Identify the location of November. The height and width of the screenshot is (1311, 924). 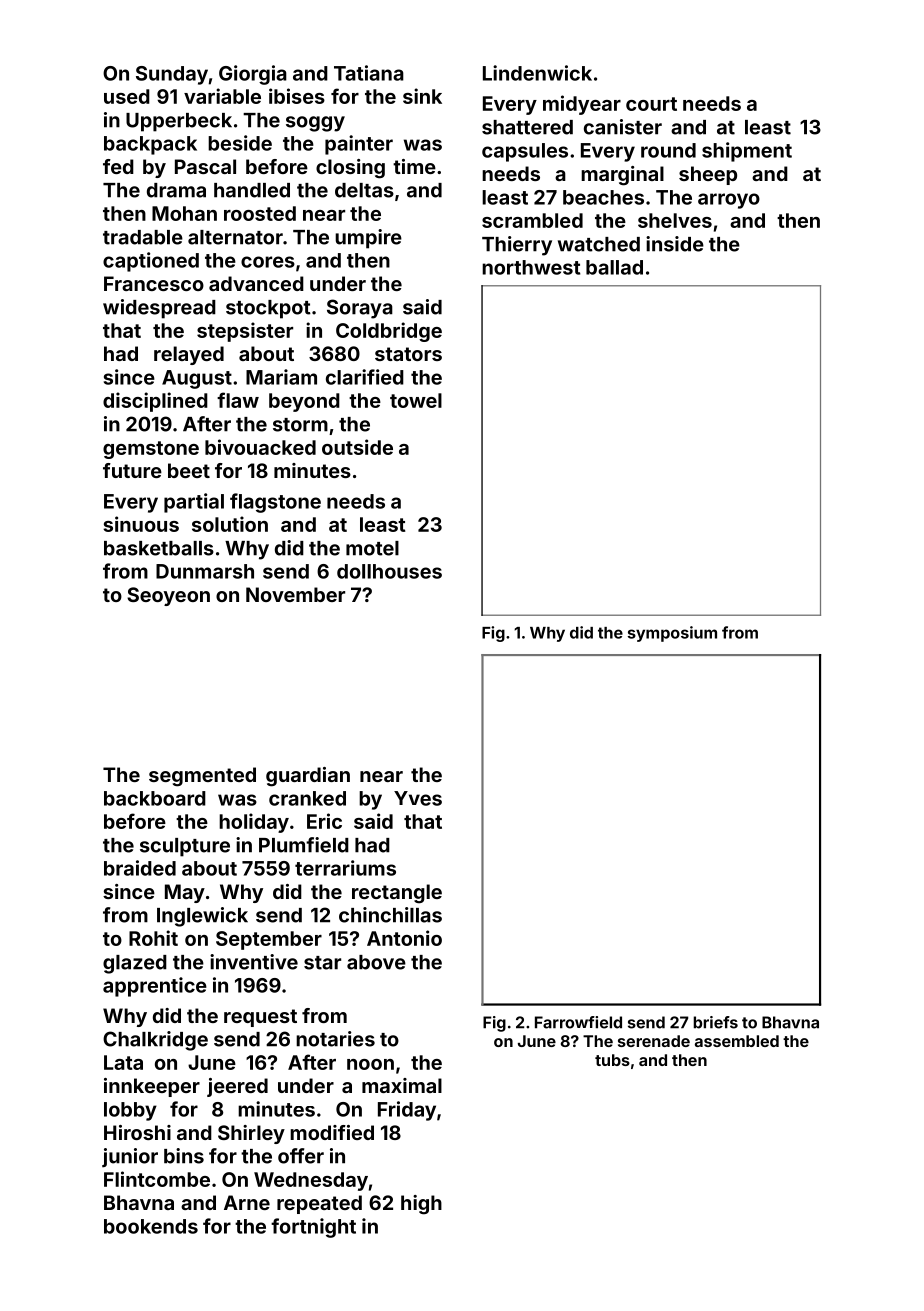
(295, 594).
